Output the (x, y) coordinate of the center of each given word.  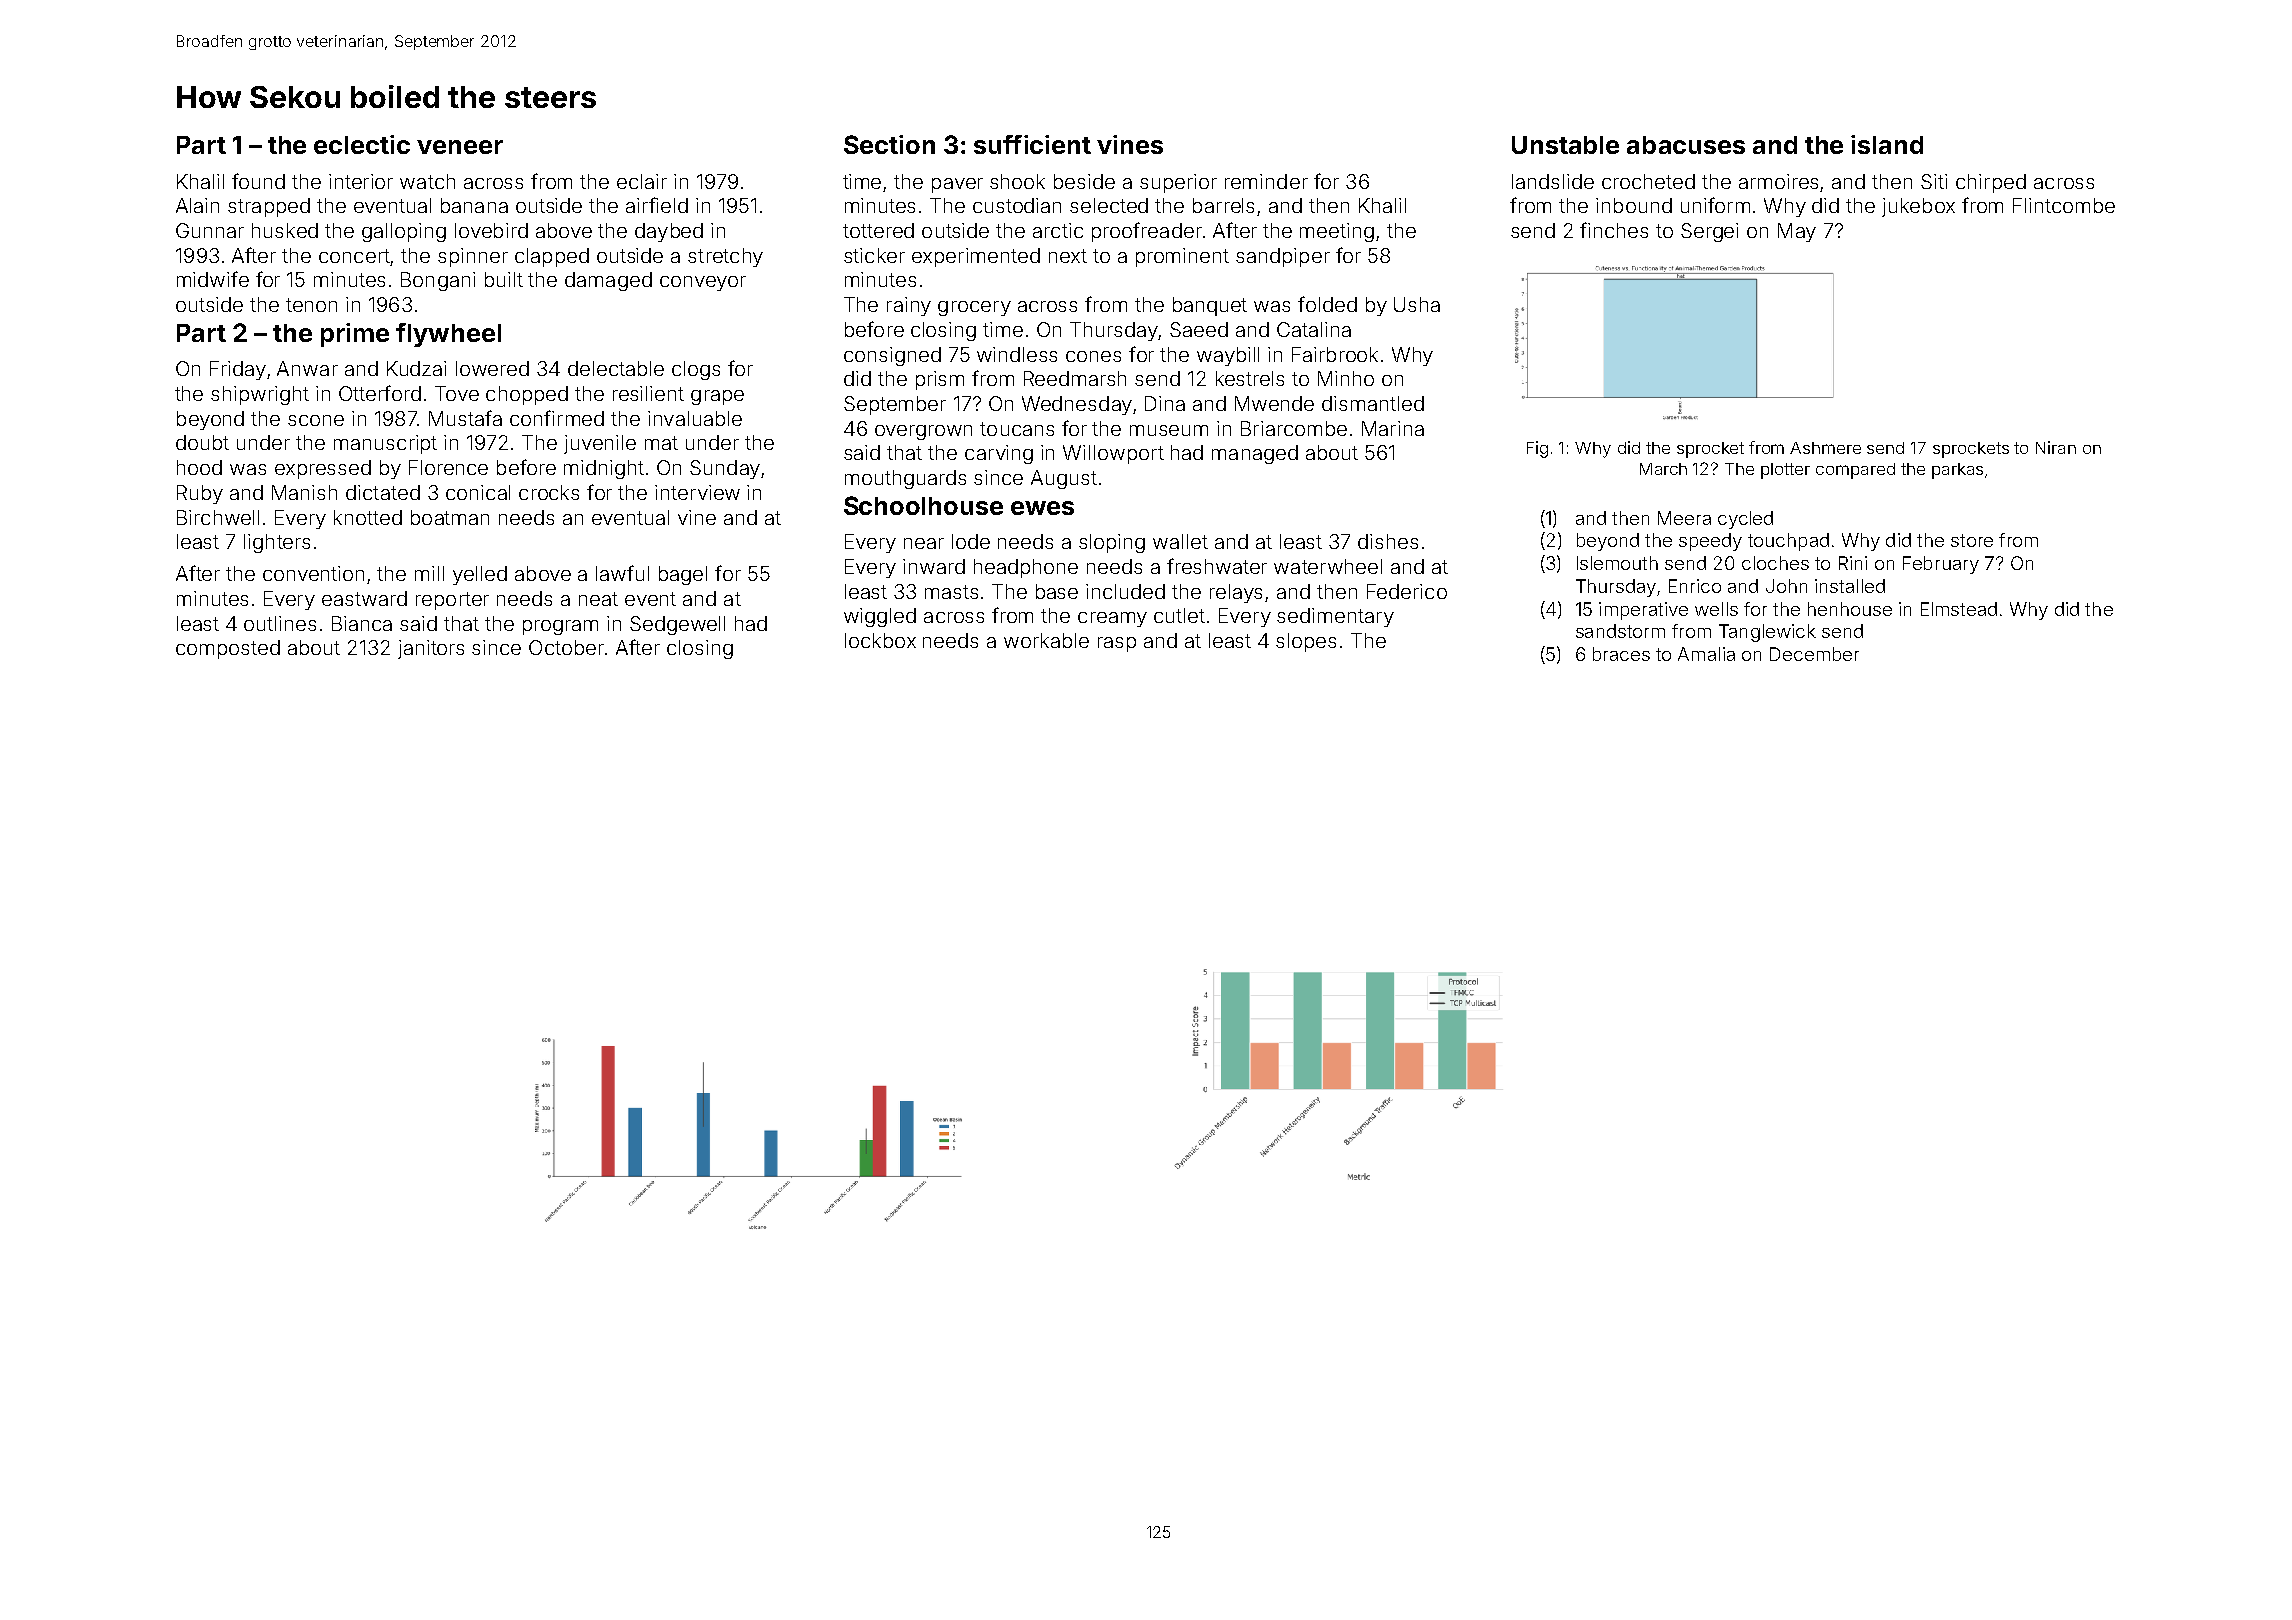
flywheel (448, 335)
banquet (1210, 306)
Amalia (1706, 654)
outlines (280, 623)
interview (697, 492)
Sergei (1709, 232)
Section (889, 144)
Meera (1684, 518)
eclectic (362, 144)
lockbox (880, 640)
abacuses (1686, 145)
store (1972, 540)
